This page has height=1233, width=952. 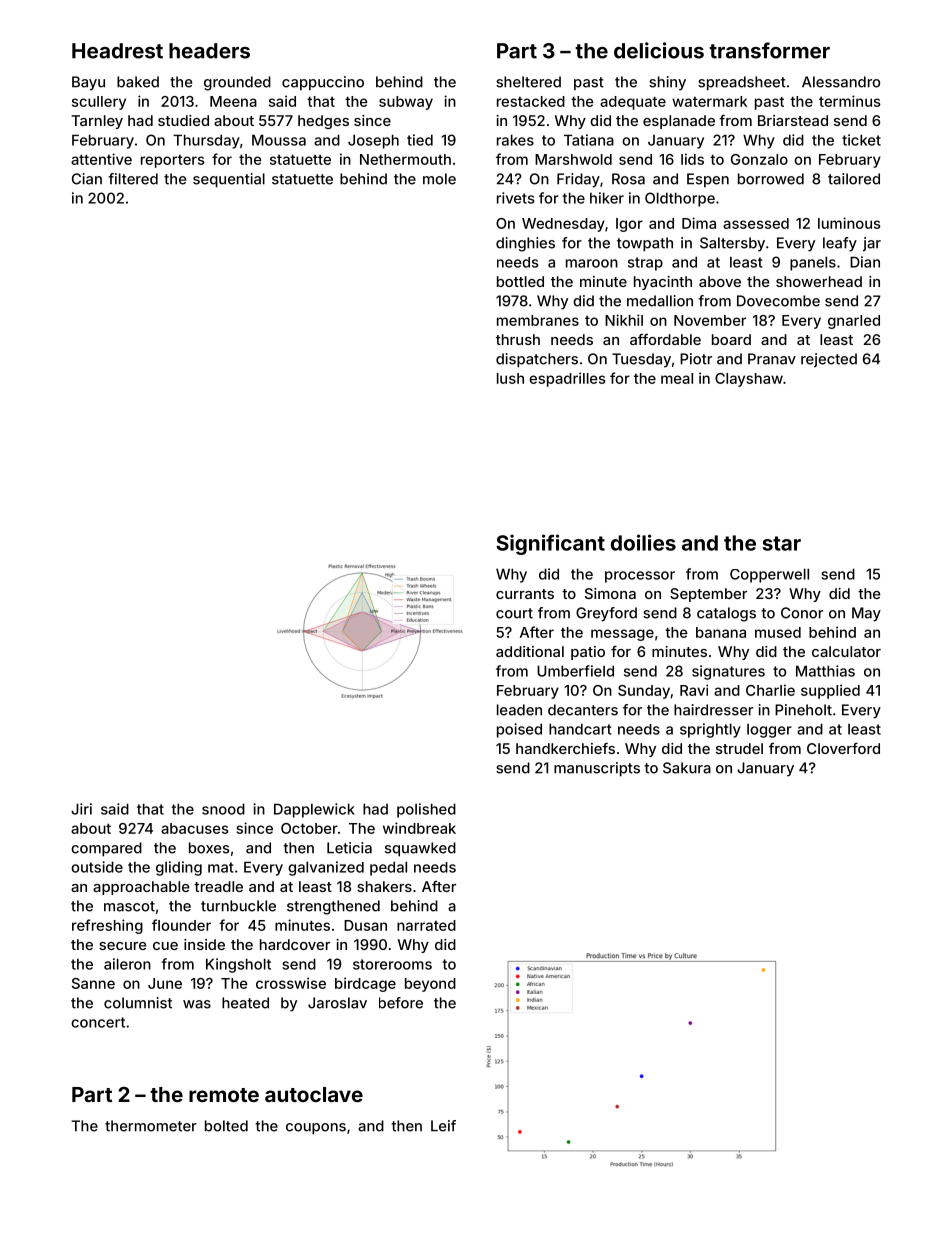 What do you see at coordinates (771, 179) in the page?
I see `borrowed` at bounding box center [771, 179].
